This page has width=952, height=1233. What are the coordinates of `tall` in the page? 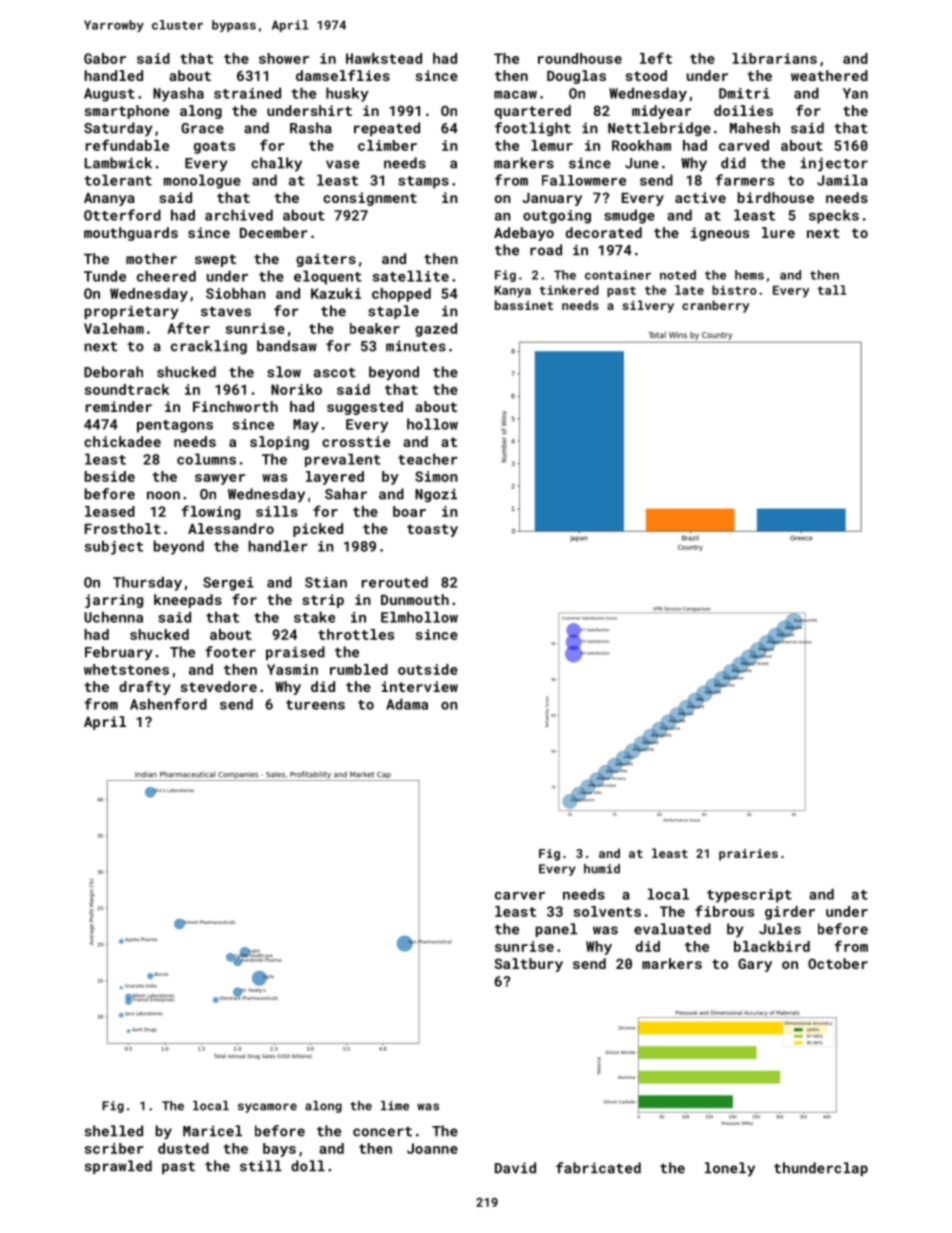 It's located at (832, 290).
